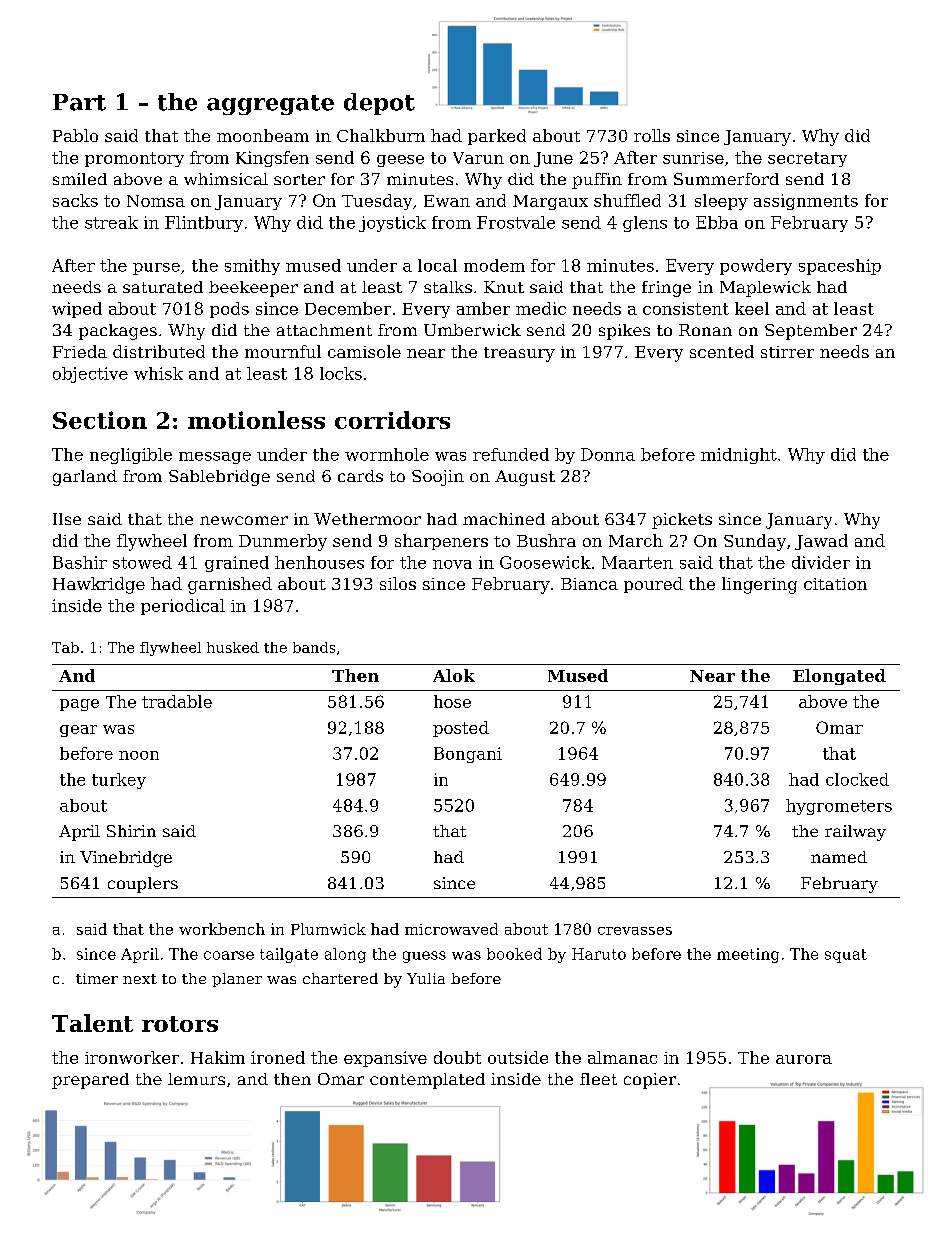  What do you see at coordinates (379, 104) in the screenshot?
I see `depot` at bounding box center [379, 104].
